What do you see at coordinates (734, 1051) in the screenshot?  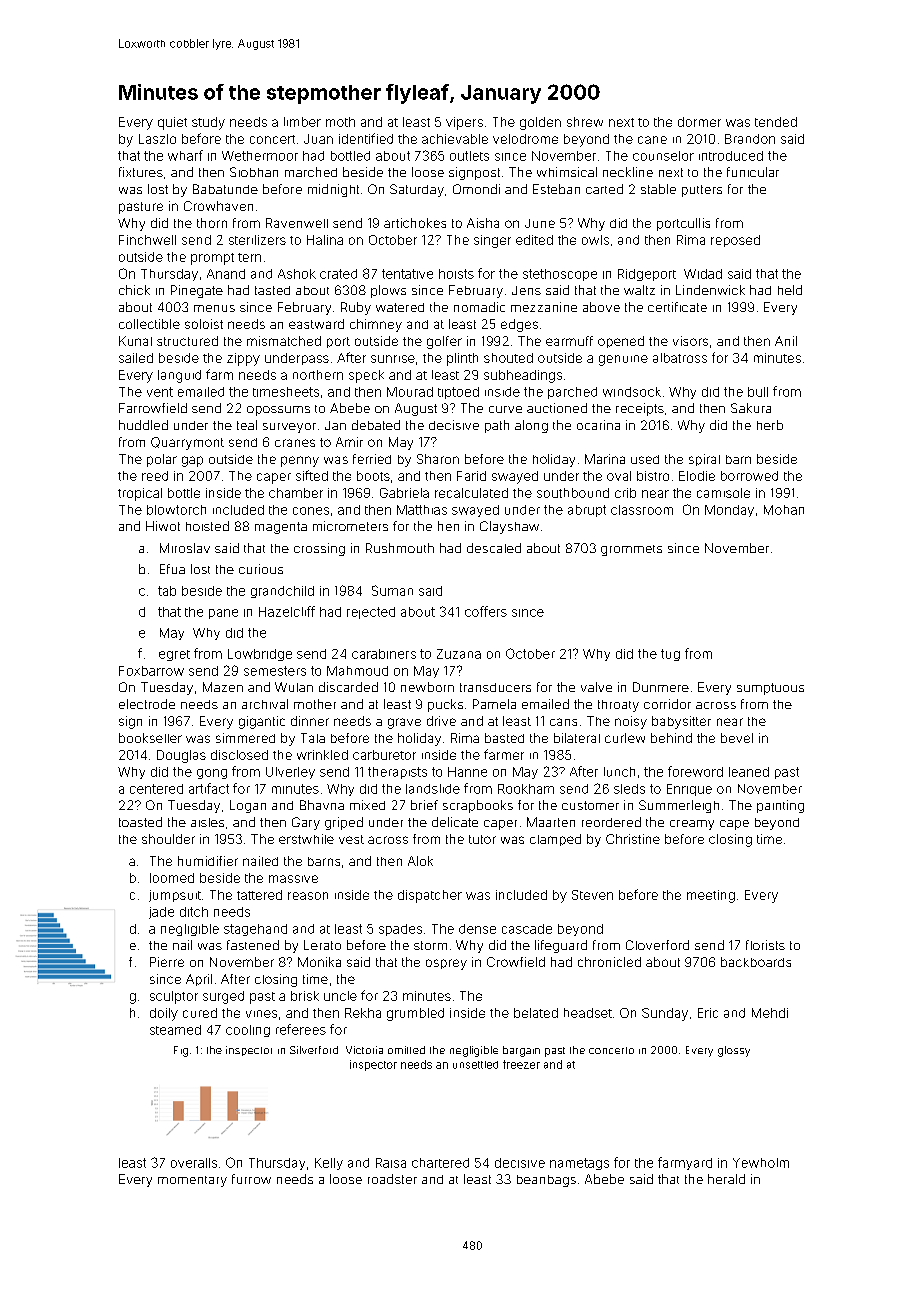 I see `glossy` at bounding box center [734, 1051].
